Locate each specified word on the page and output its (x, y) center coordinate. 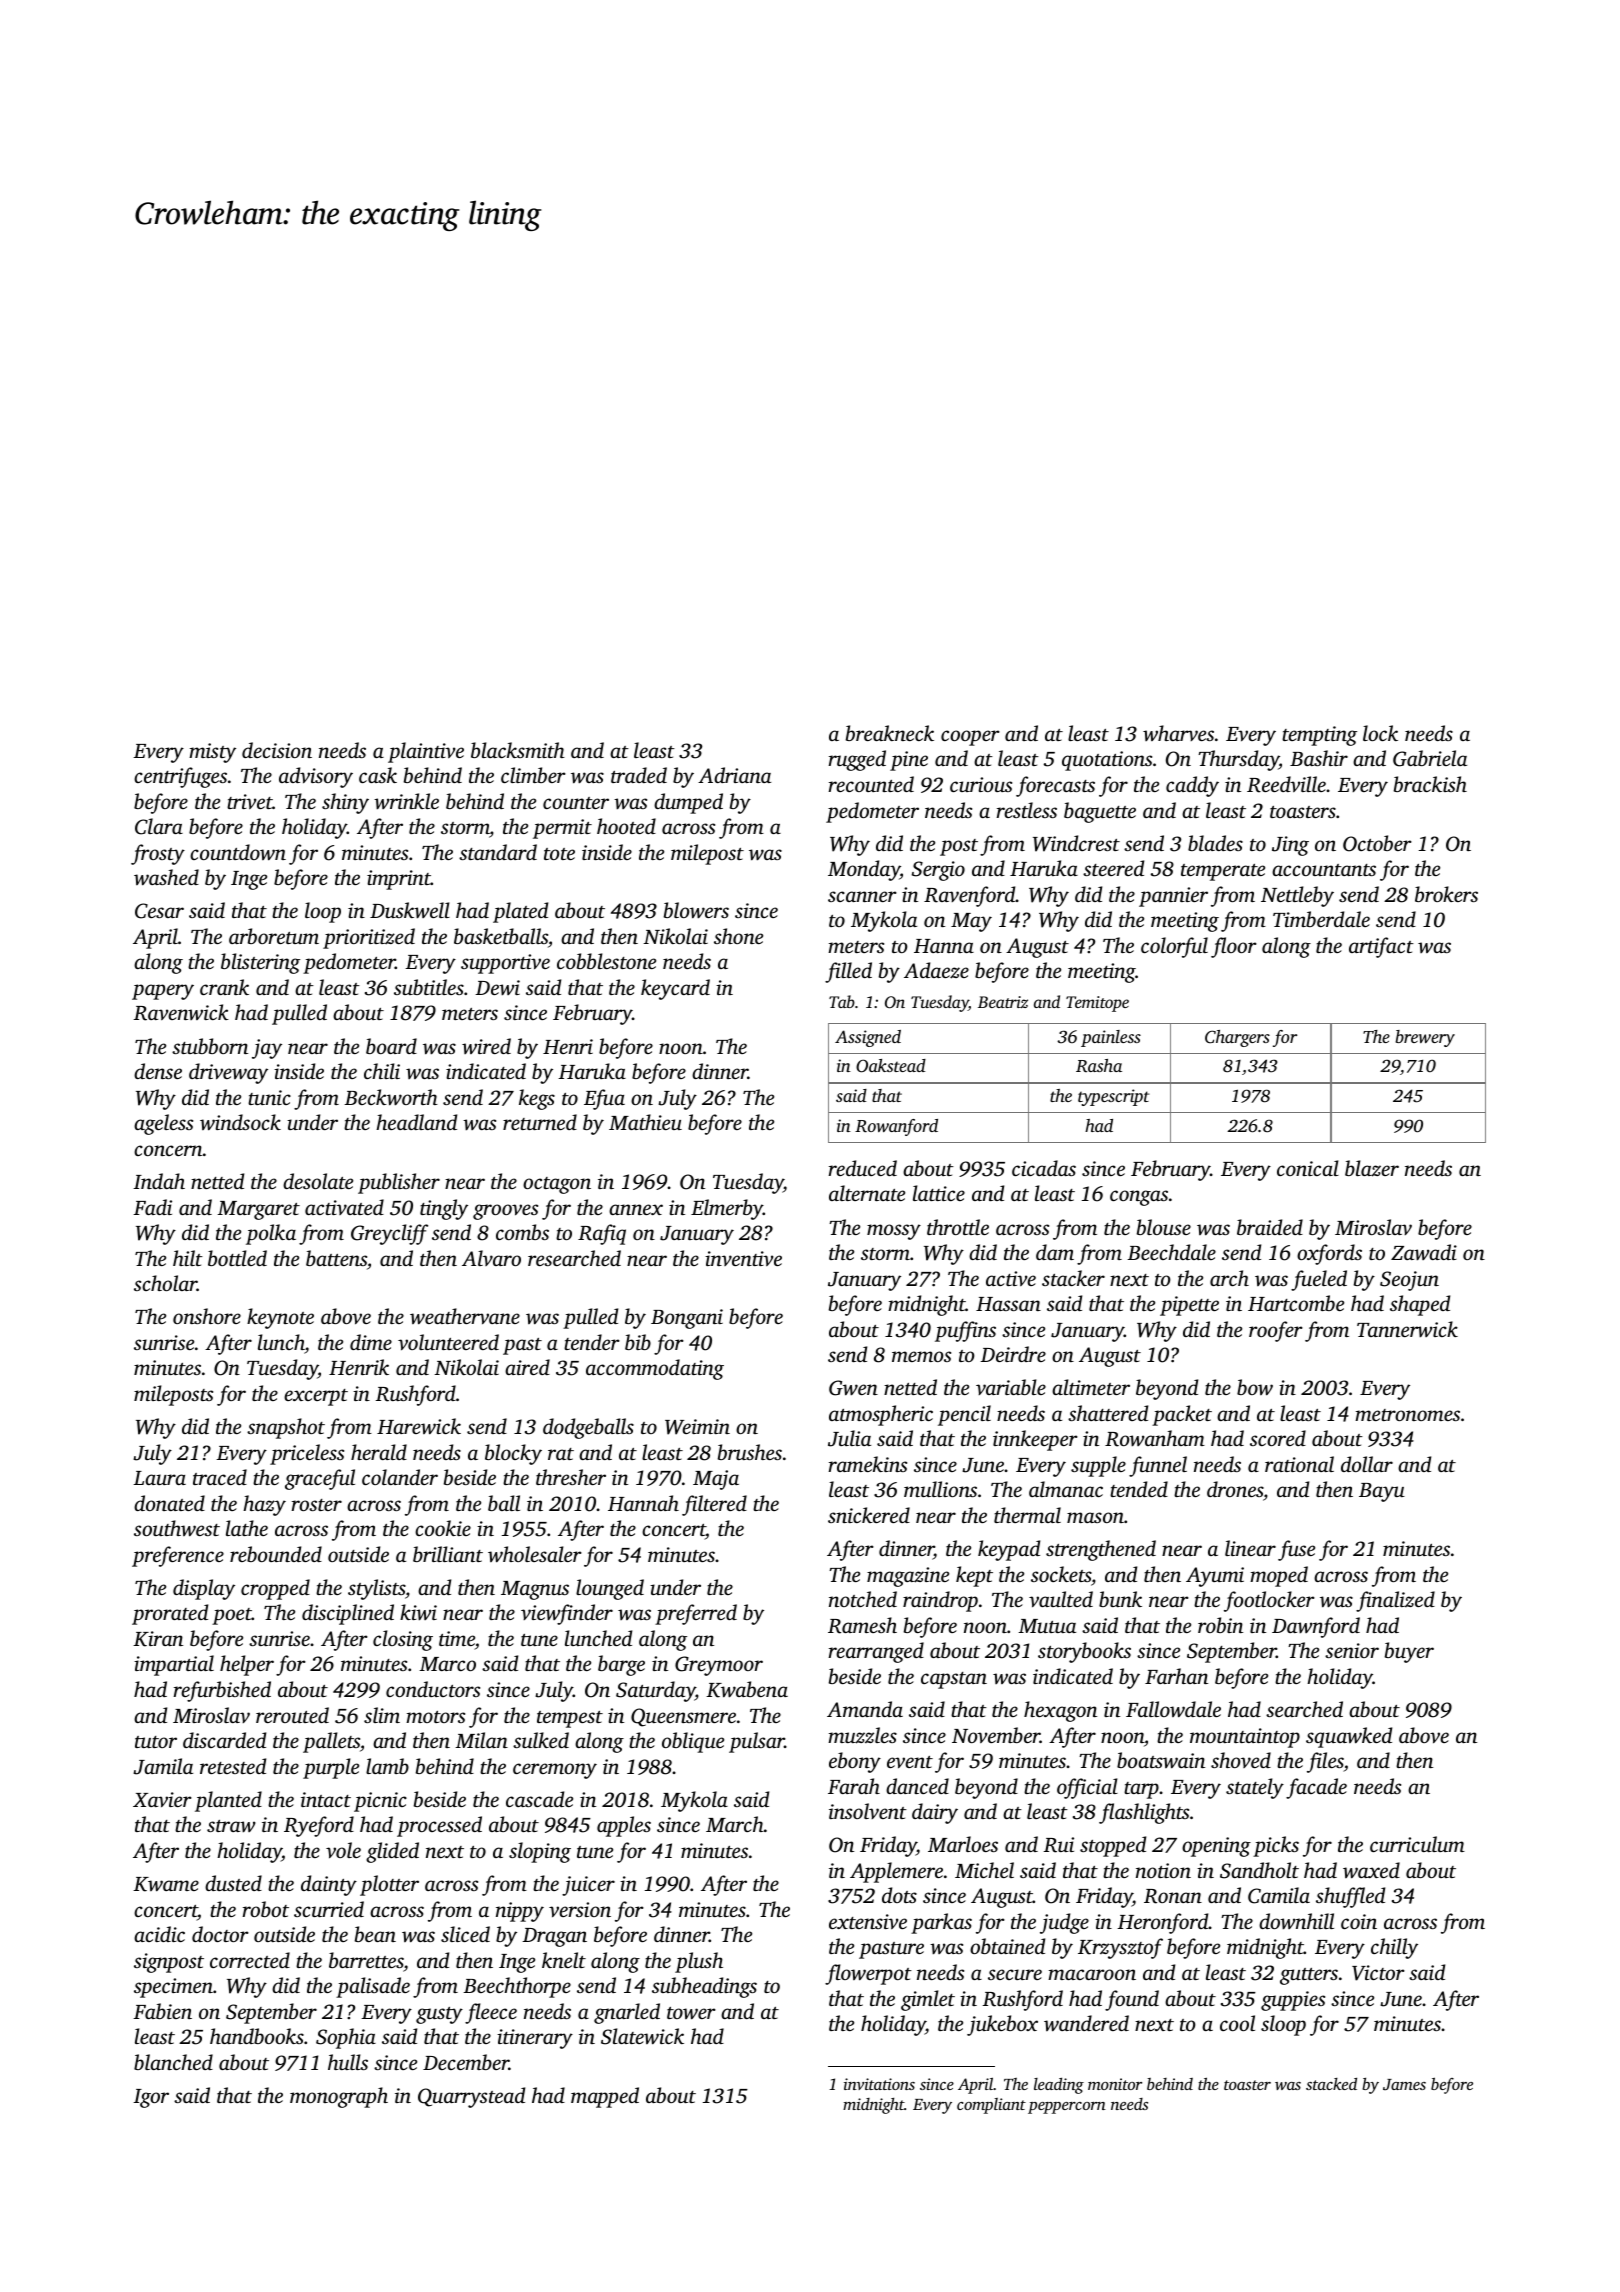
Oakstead (891, 1066)
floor (1234, 947)
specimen (173, 1988)
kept (974, 1576)
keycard (675, 989)
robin (1220, 1625)
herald (379, 1452)
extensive (868, 1921)
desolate (318, 1181)
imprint (399, 880)
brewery (1425, 1038)
